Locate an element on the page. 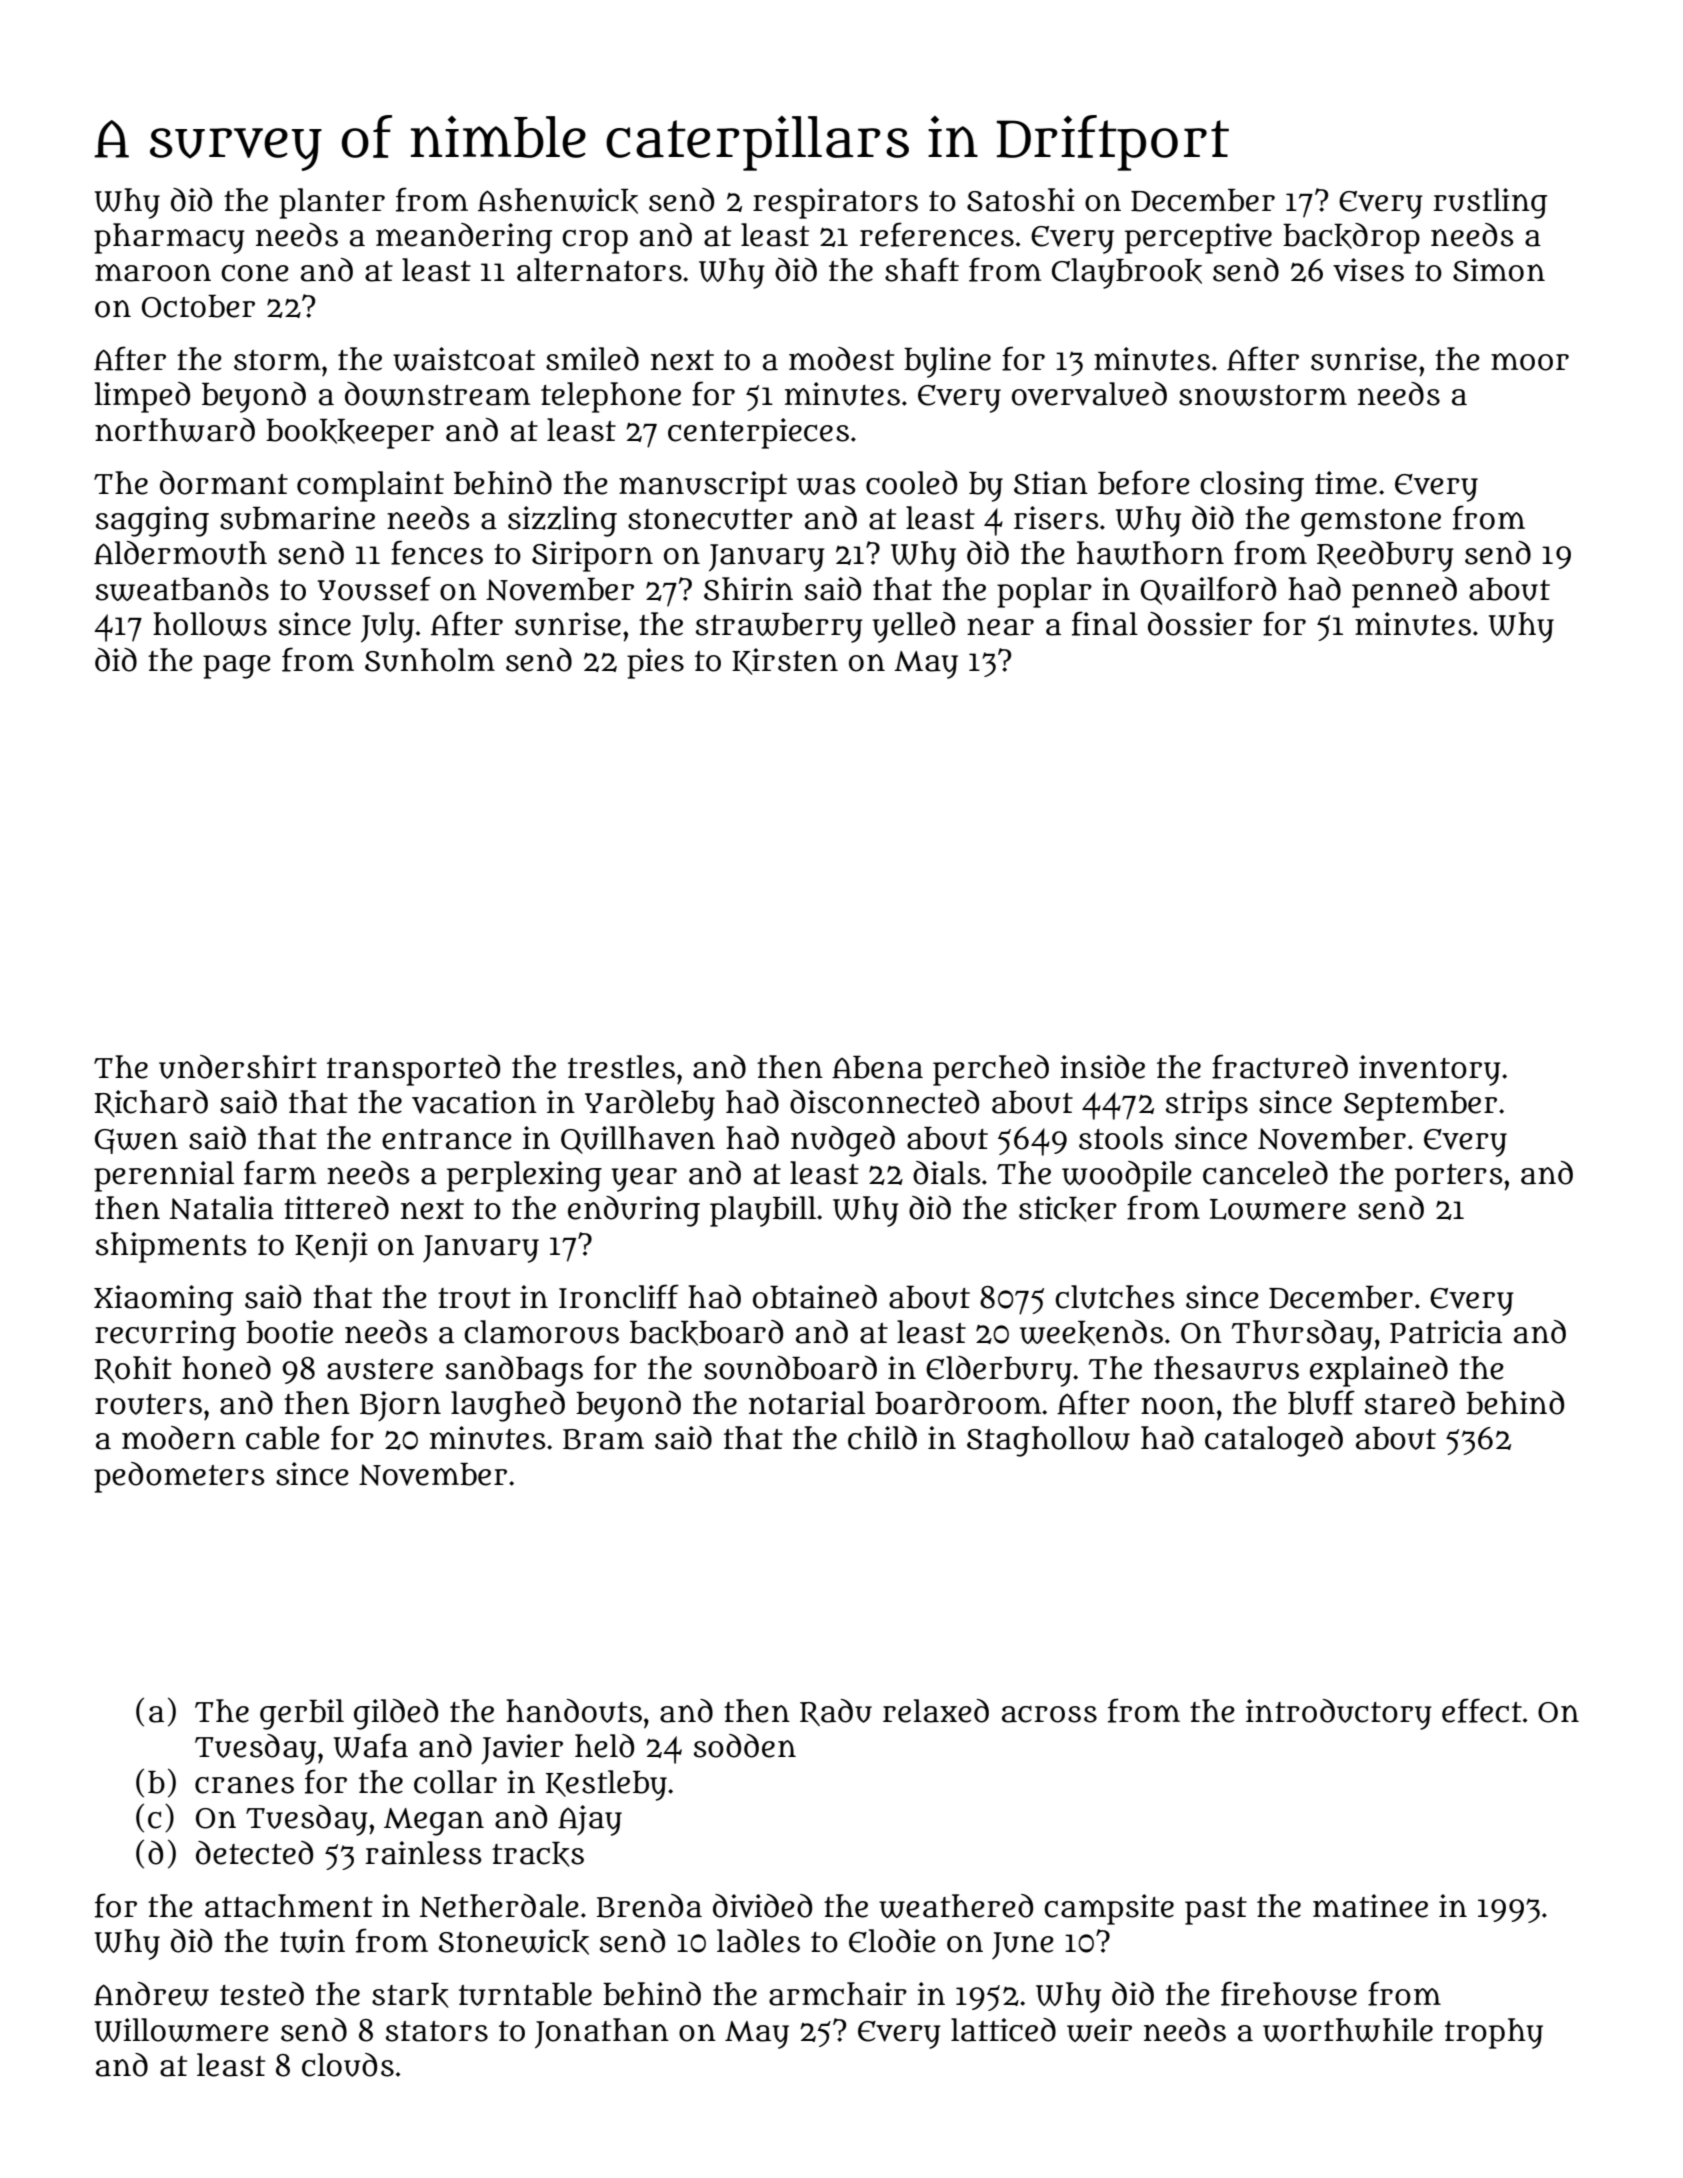 This page has width=1683, height=2178. gemstone is located at coordinates (1371, 523).
